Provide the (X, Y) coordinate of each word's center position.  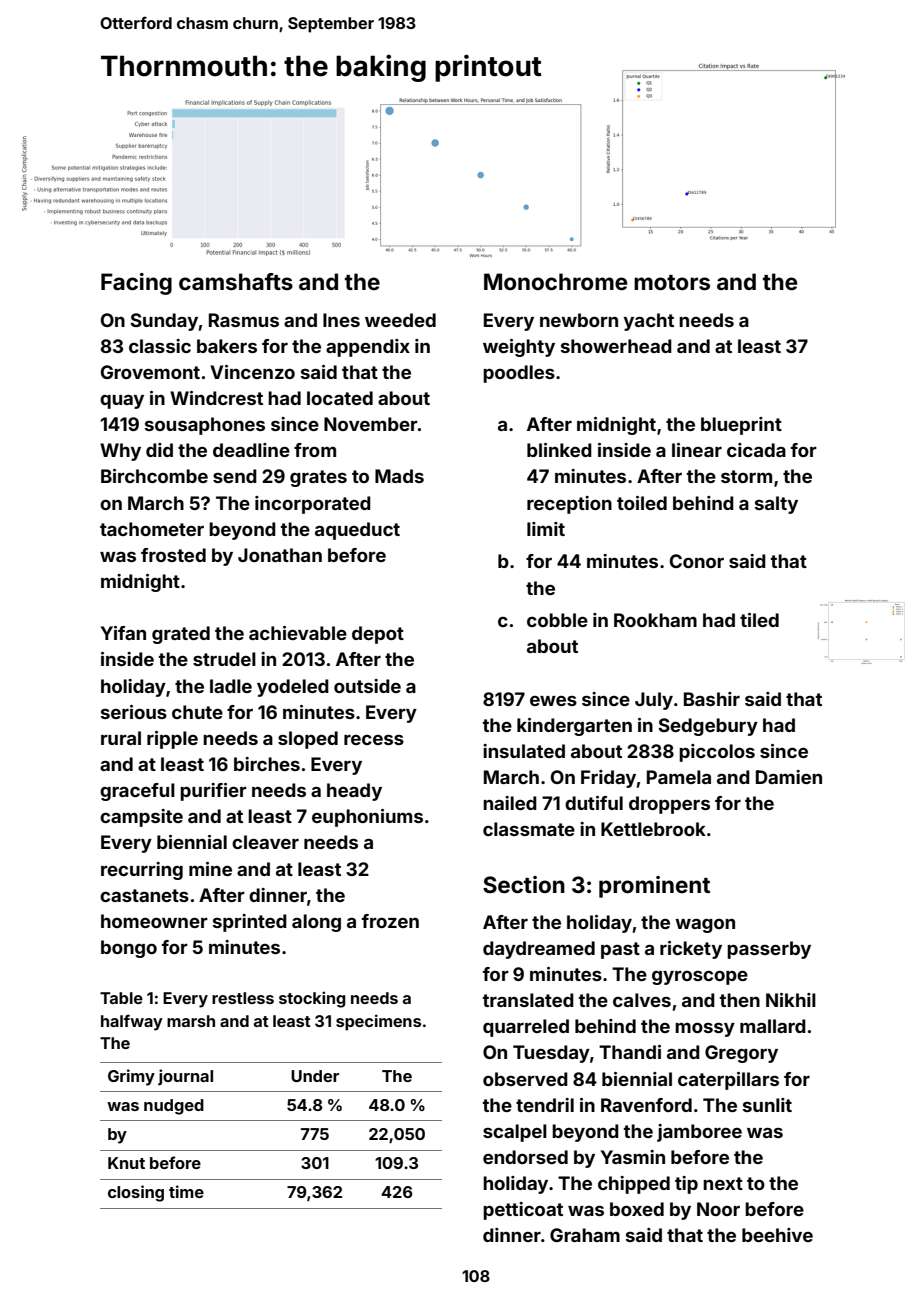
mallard (773, 1026)
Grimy (131, 1077)
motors (672, 283)
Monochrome (556, 281)
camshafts (236, 281)
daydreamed (539, 950)
